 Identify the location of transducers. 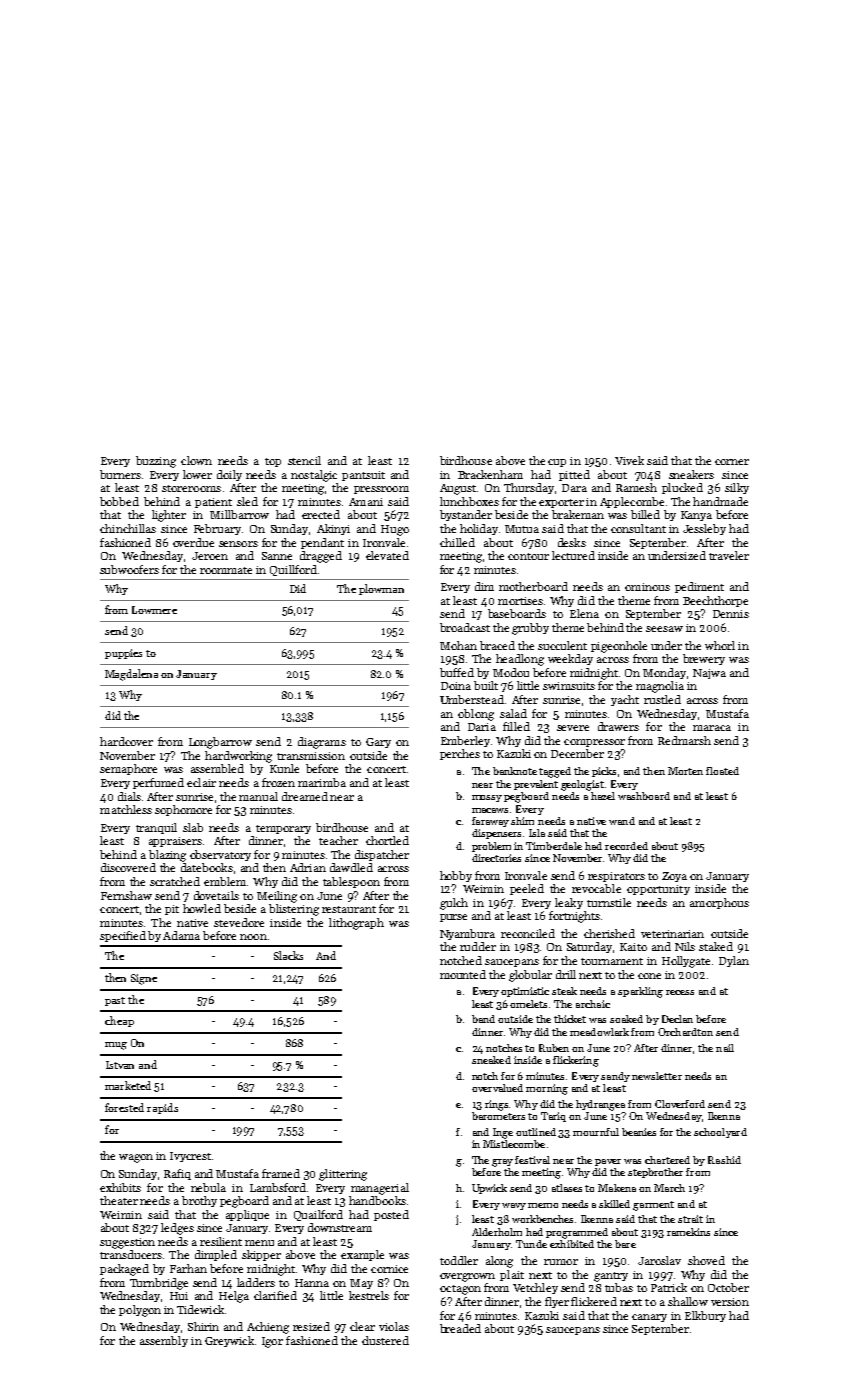
(131, 1254).
